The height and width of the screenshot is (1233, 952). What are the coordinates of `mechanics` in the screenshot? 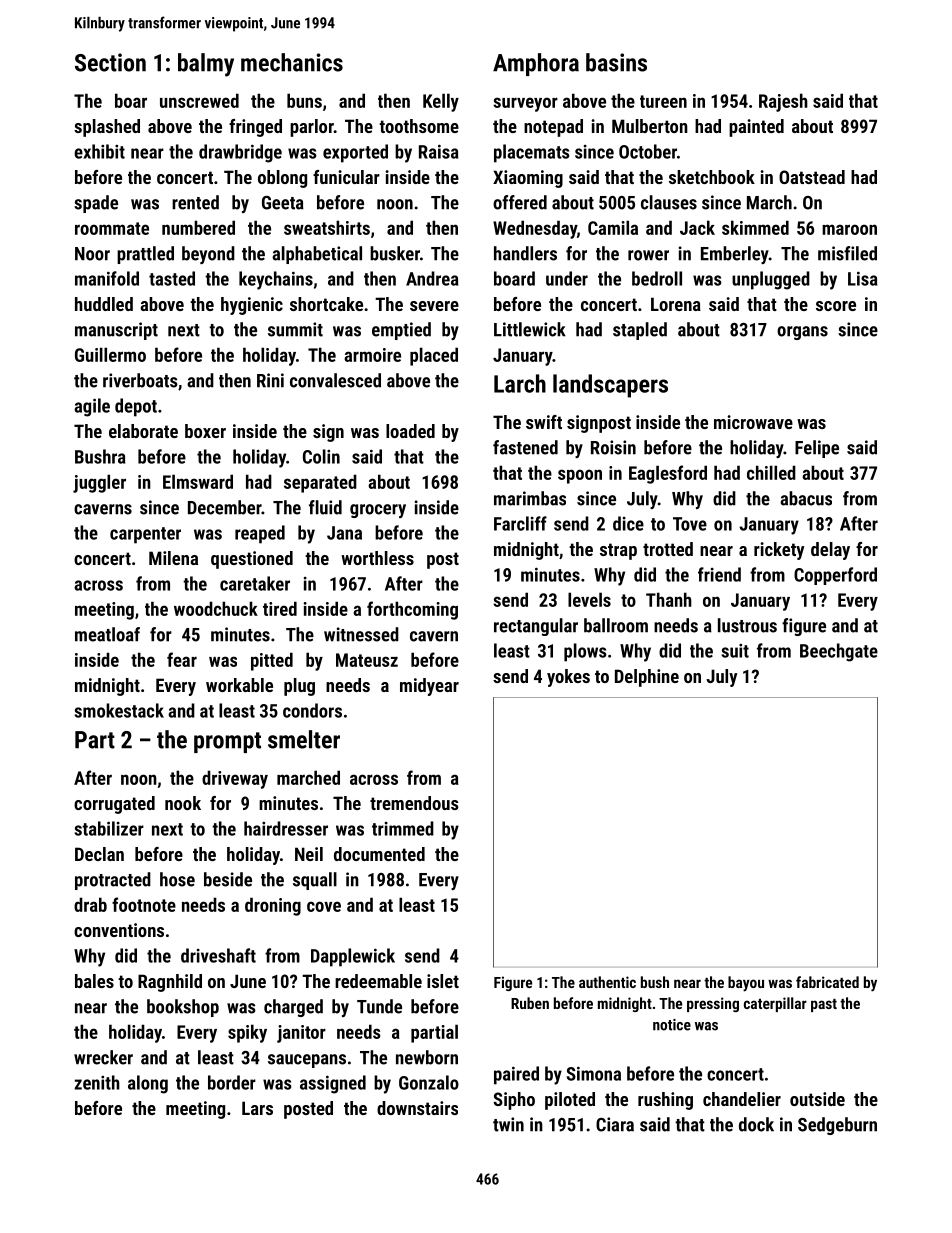 It's located at (292, 62).
